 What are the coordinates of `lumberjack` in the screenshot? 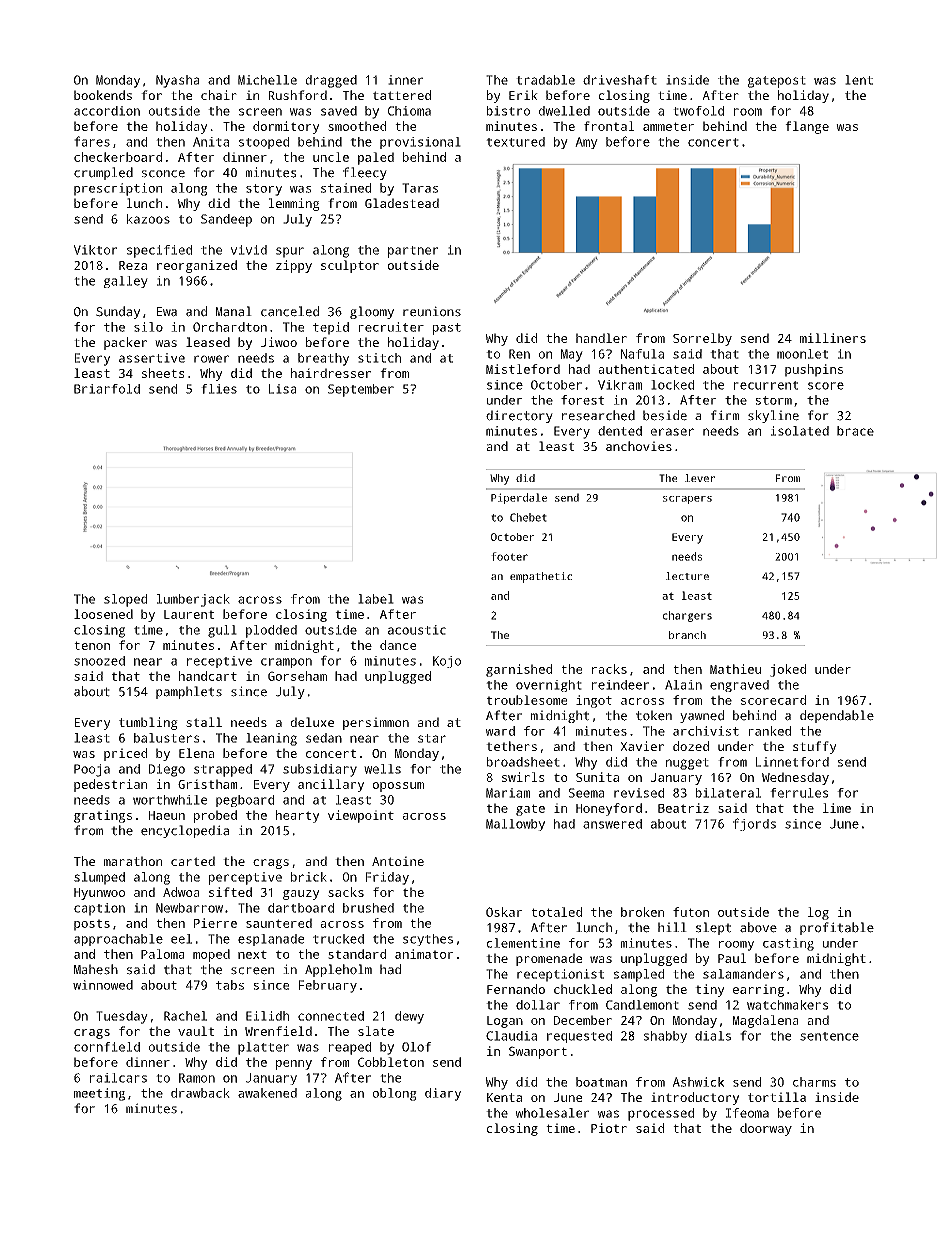 It's located at (193, 600).
